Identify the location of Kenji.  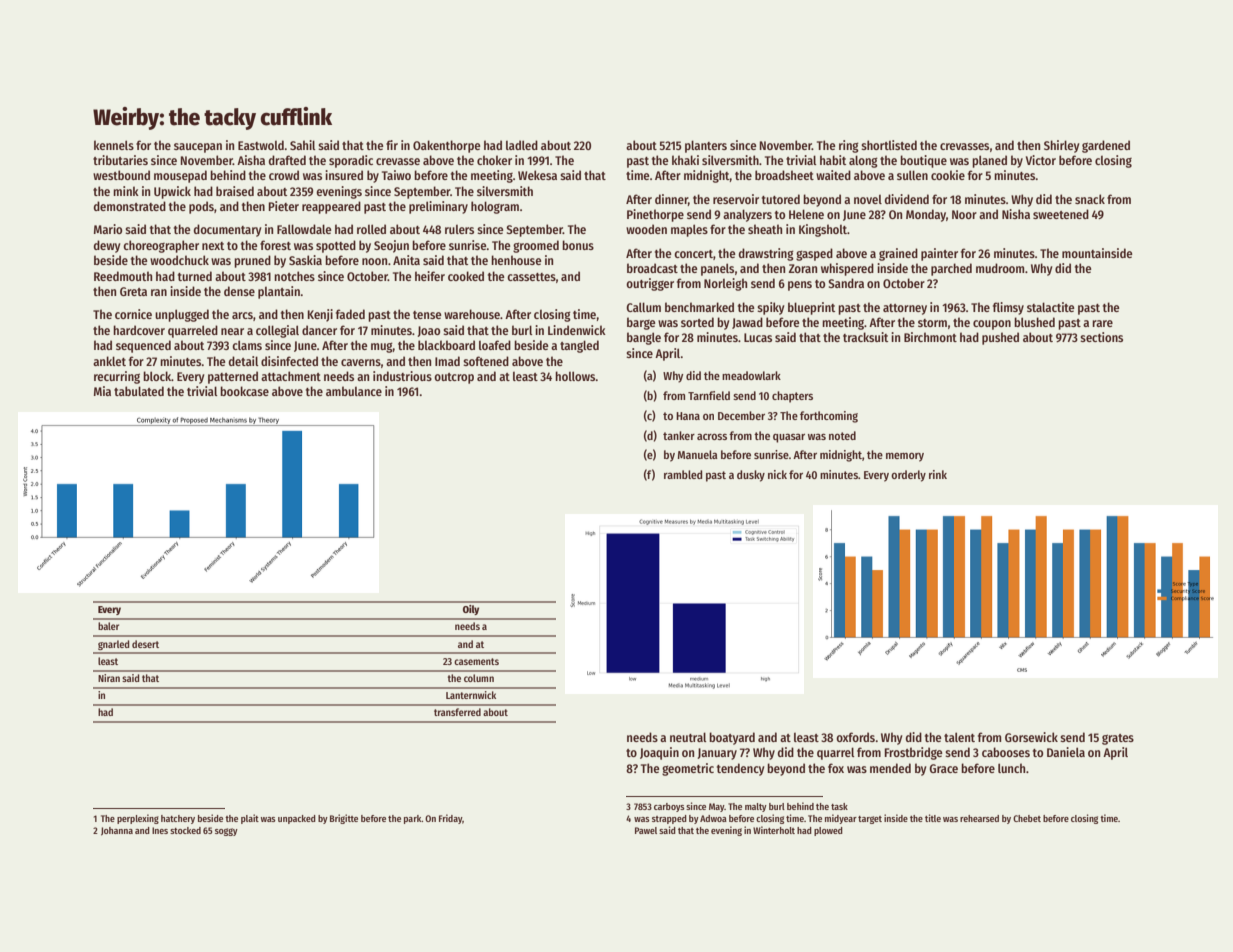
(320, 315).
